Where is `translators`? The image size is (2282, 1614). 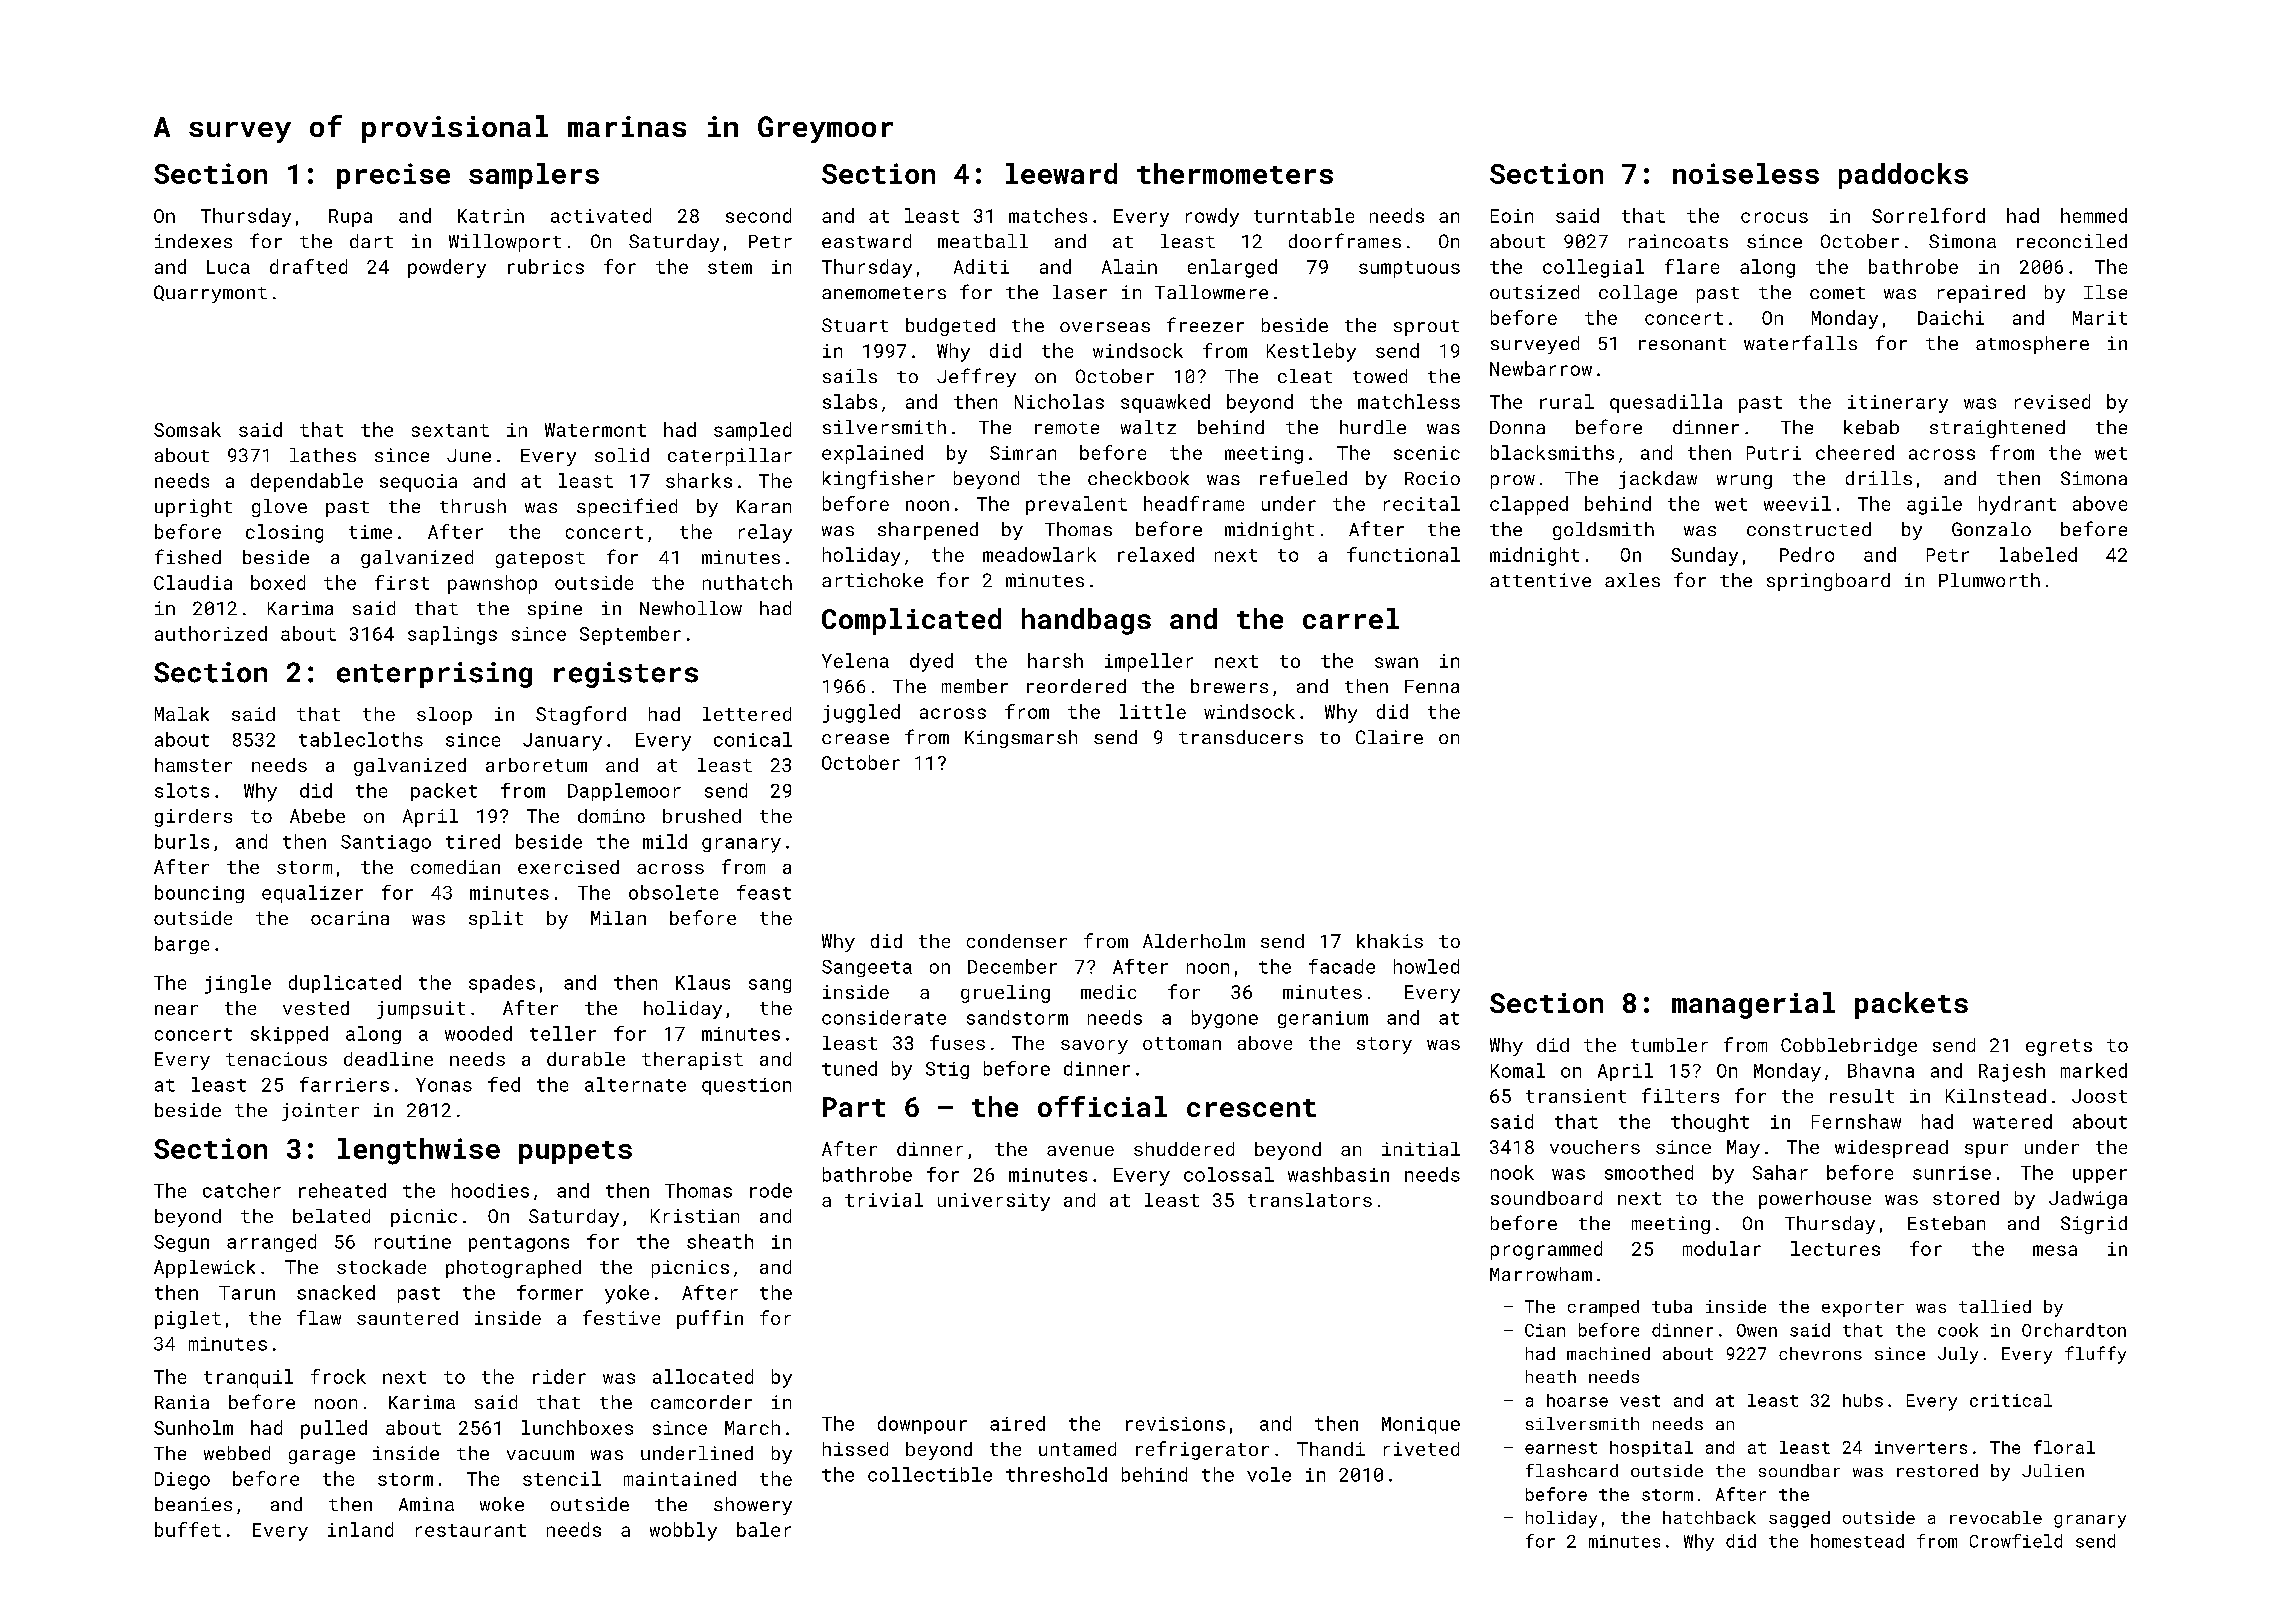 translators is located at coordinates (1310, 1200).
